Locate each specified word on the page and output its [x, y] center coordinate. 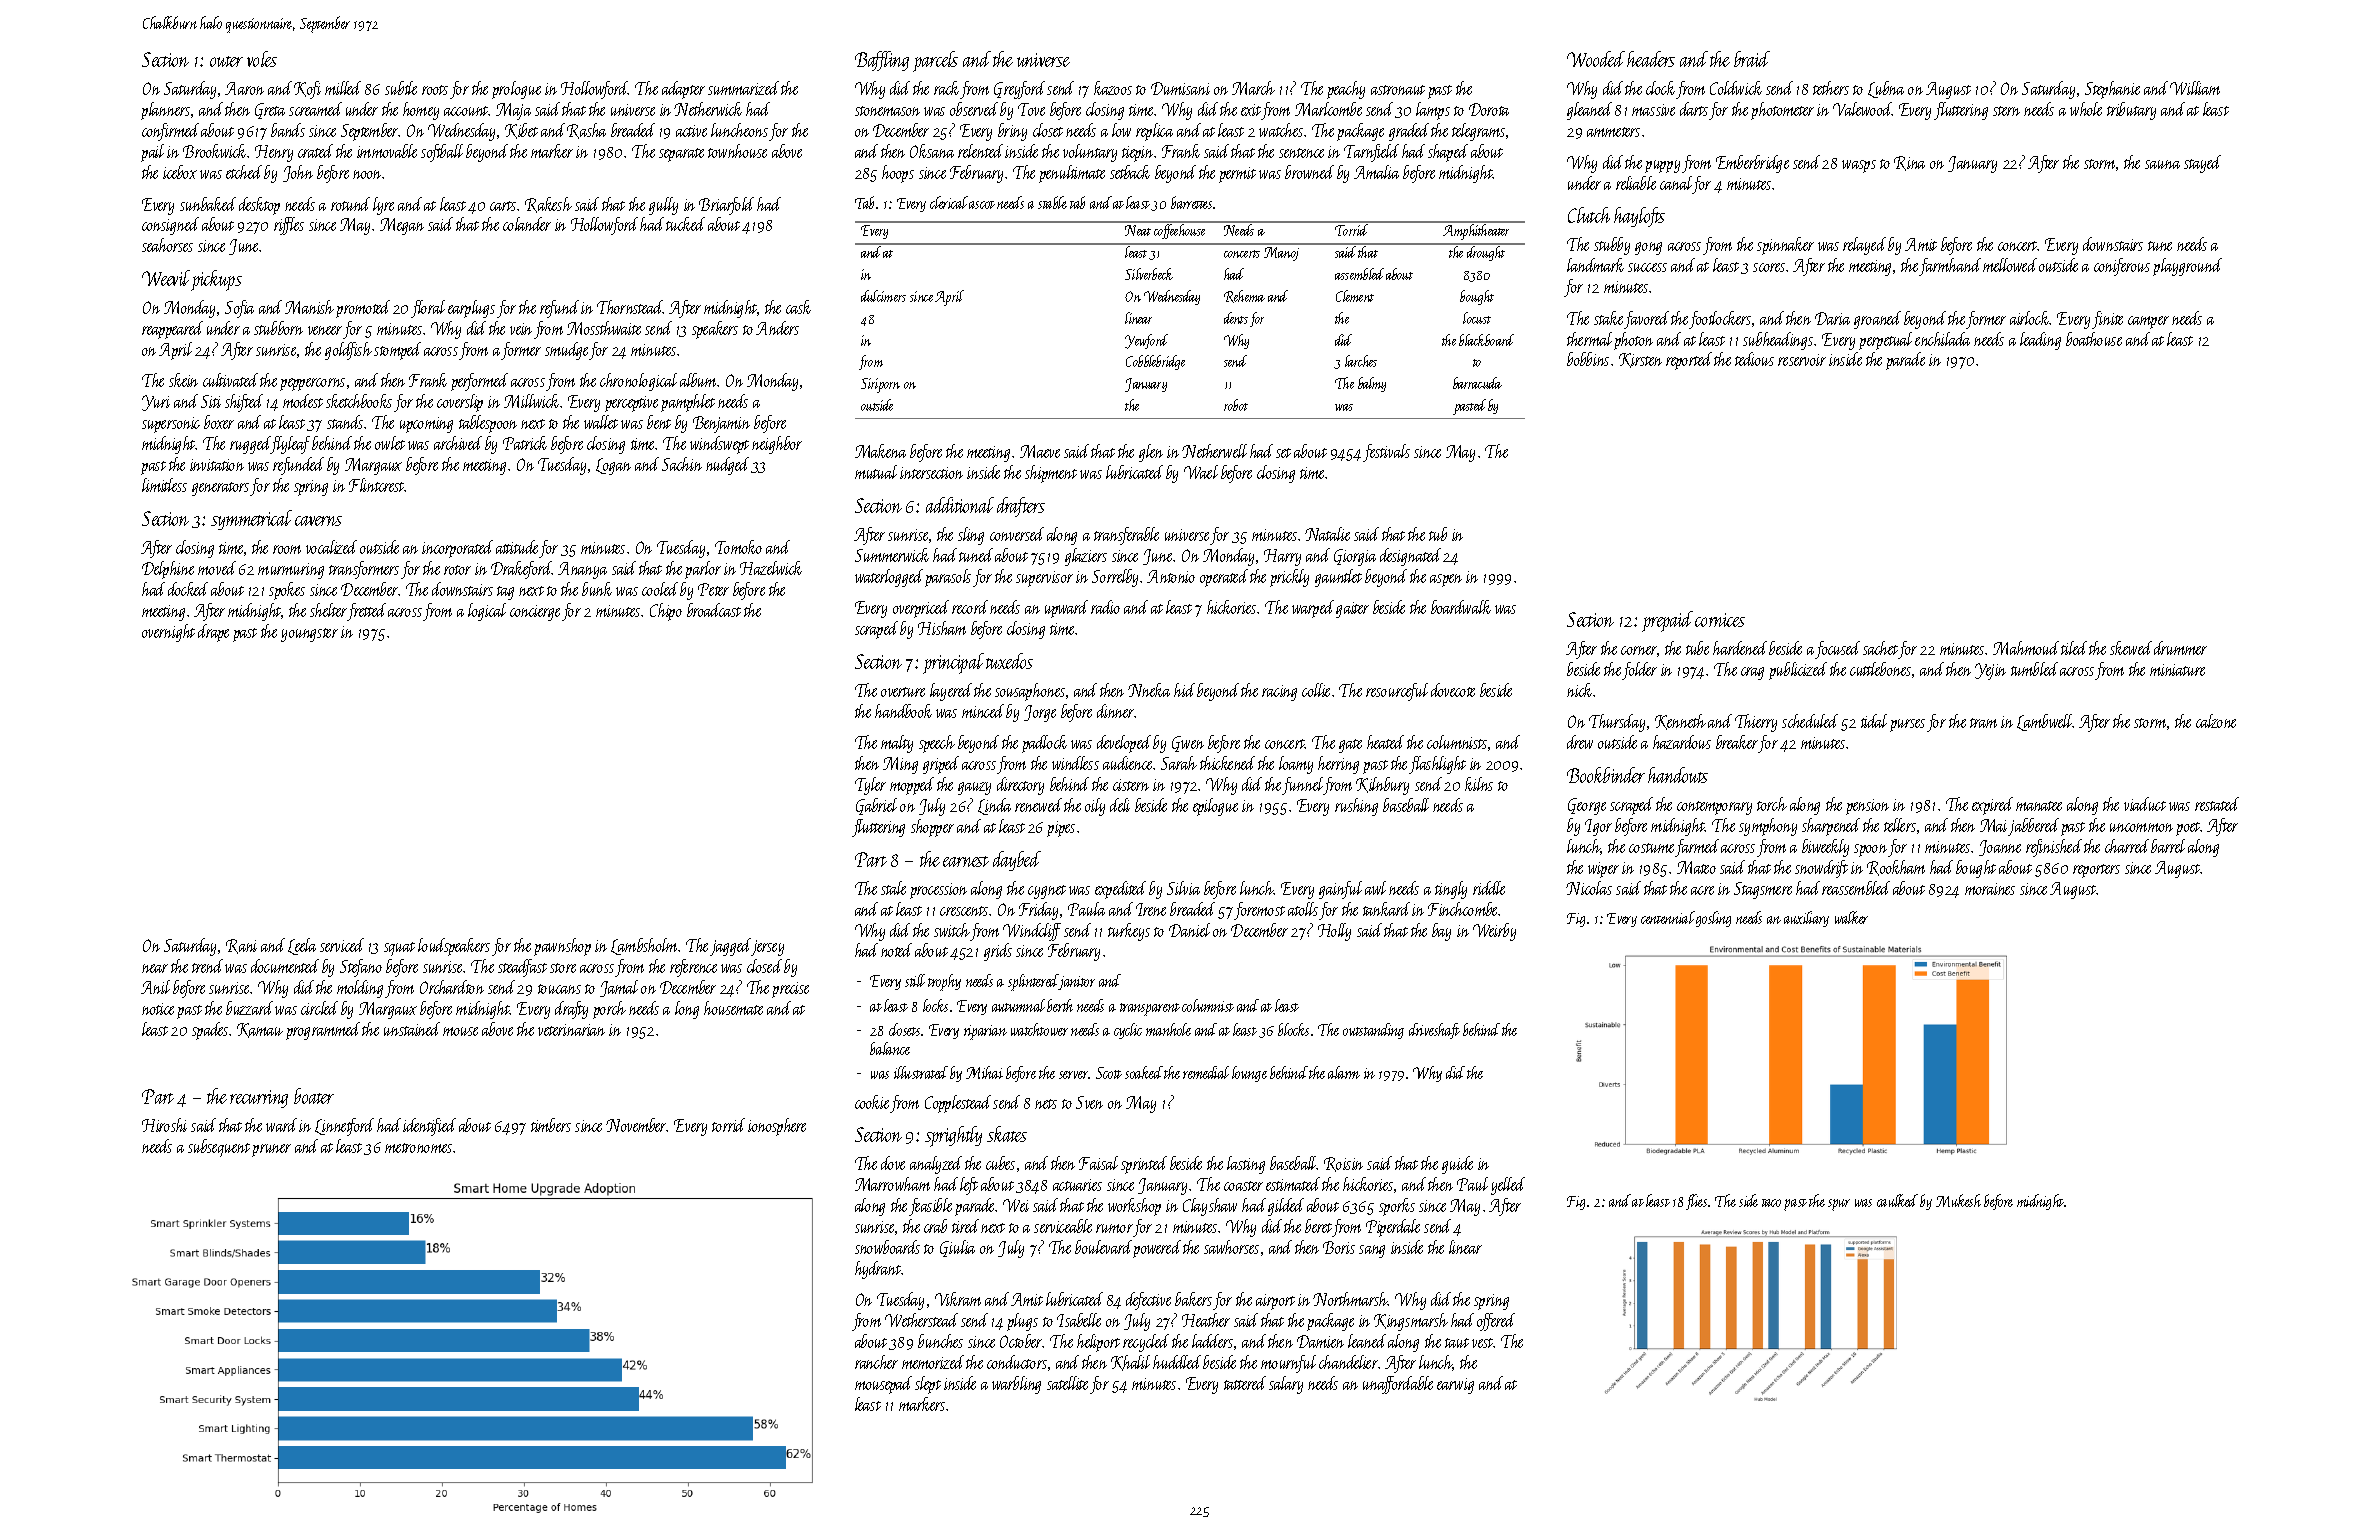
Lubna [1886, 89]
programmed [323, 1031]
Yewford [1146, 341]
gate [1350, 746]
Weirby [1494, 932]
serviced [342, 945]
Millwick [531, 401]
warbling [1016, 1385]
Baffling [882, 61]
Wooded [1596, 59]
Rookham [1896, 868]
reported [1689, 361]
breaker [1737, 742]
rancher [876, 1362]
